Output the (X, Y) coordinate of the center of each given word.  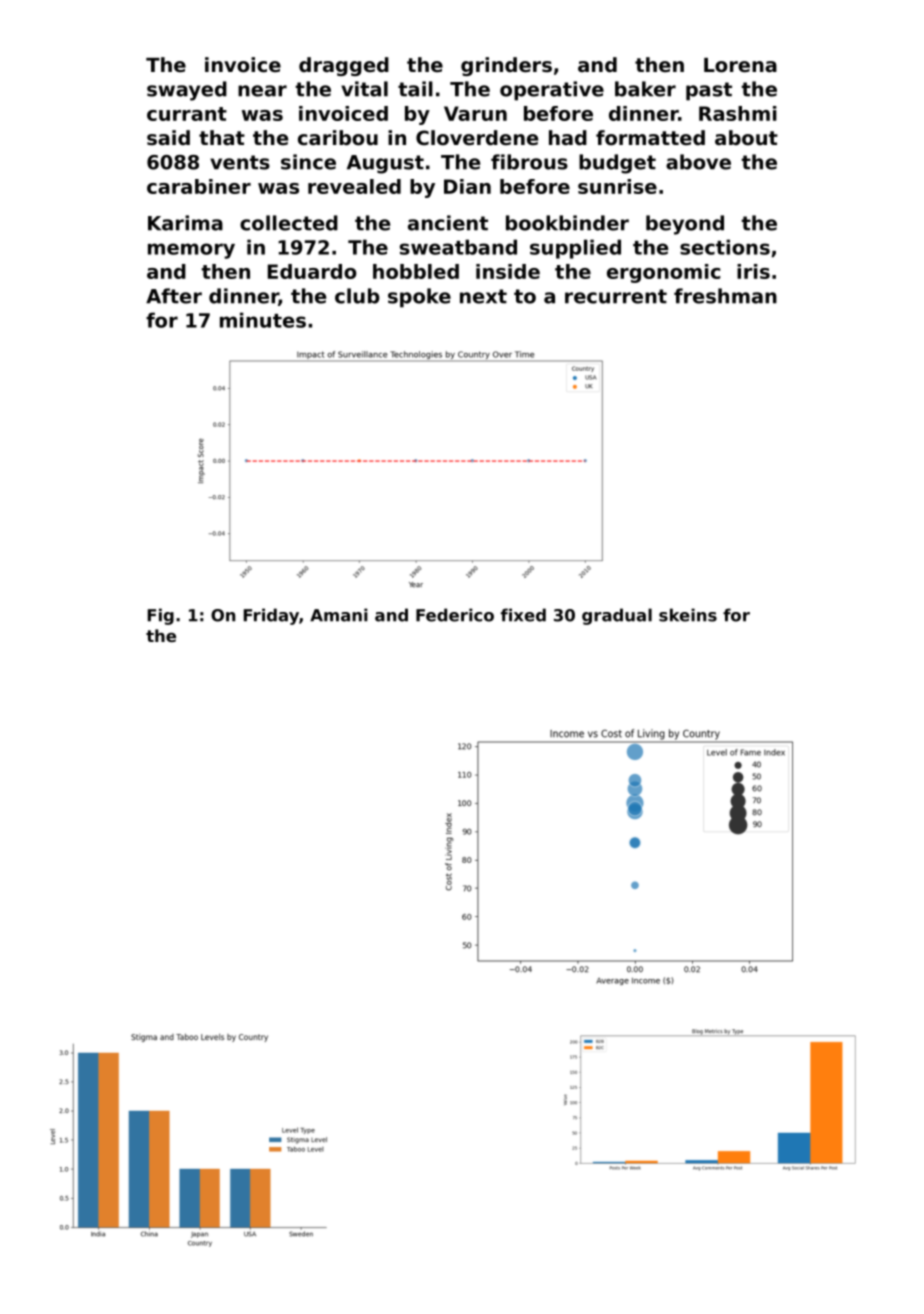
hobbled (416, 271)
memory (191, 251)
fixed (523, 615)
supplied (575, 249)
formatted (650, 138)
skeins (688, 615)
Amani (339, 615)
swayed (187, 91)
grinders (506, 66)
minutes (263, 320)
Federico (455, 615)
